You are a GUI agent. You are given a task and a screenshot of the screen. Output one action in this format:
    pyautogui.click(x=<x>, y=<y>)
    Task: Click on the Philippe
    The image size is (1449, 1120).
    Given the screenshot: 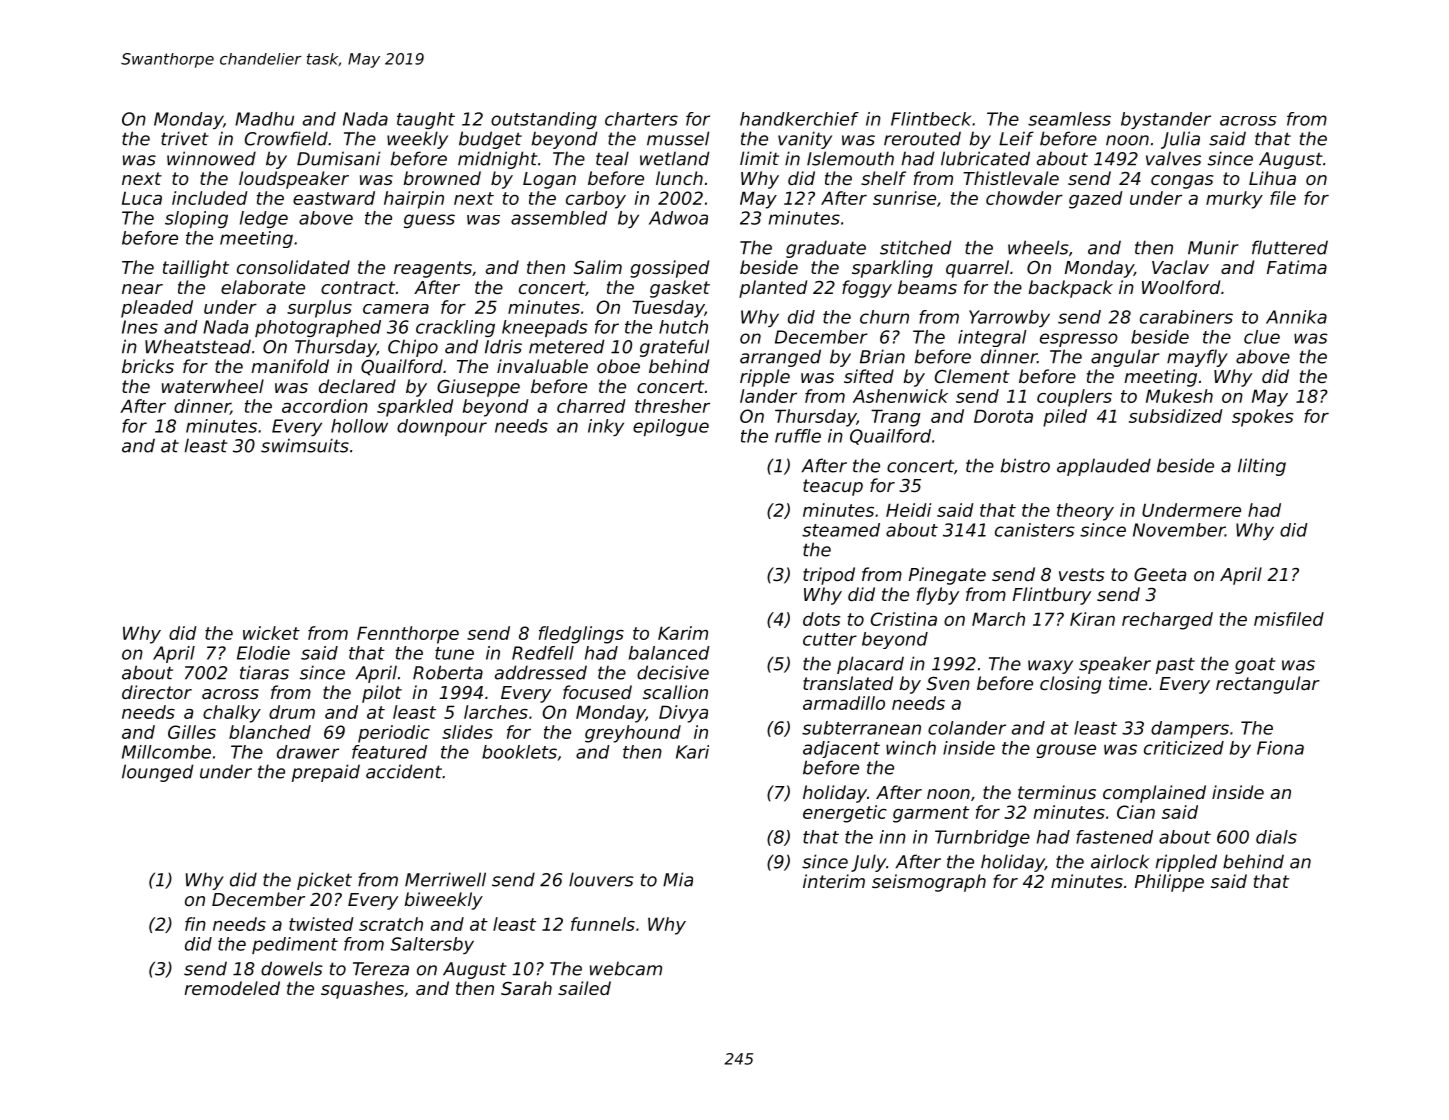 What is the action you would take?
    pyautogui.click(x=1169, y=883)
